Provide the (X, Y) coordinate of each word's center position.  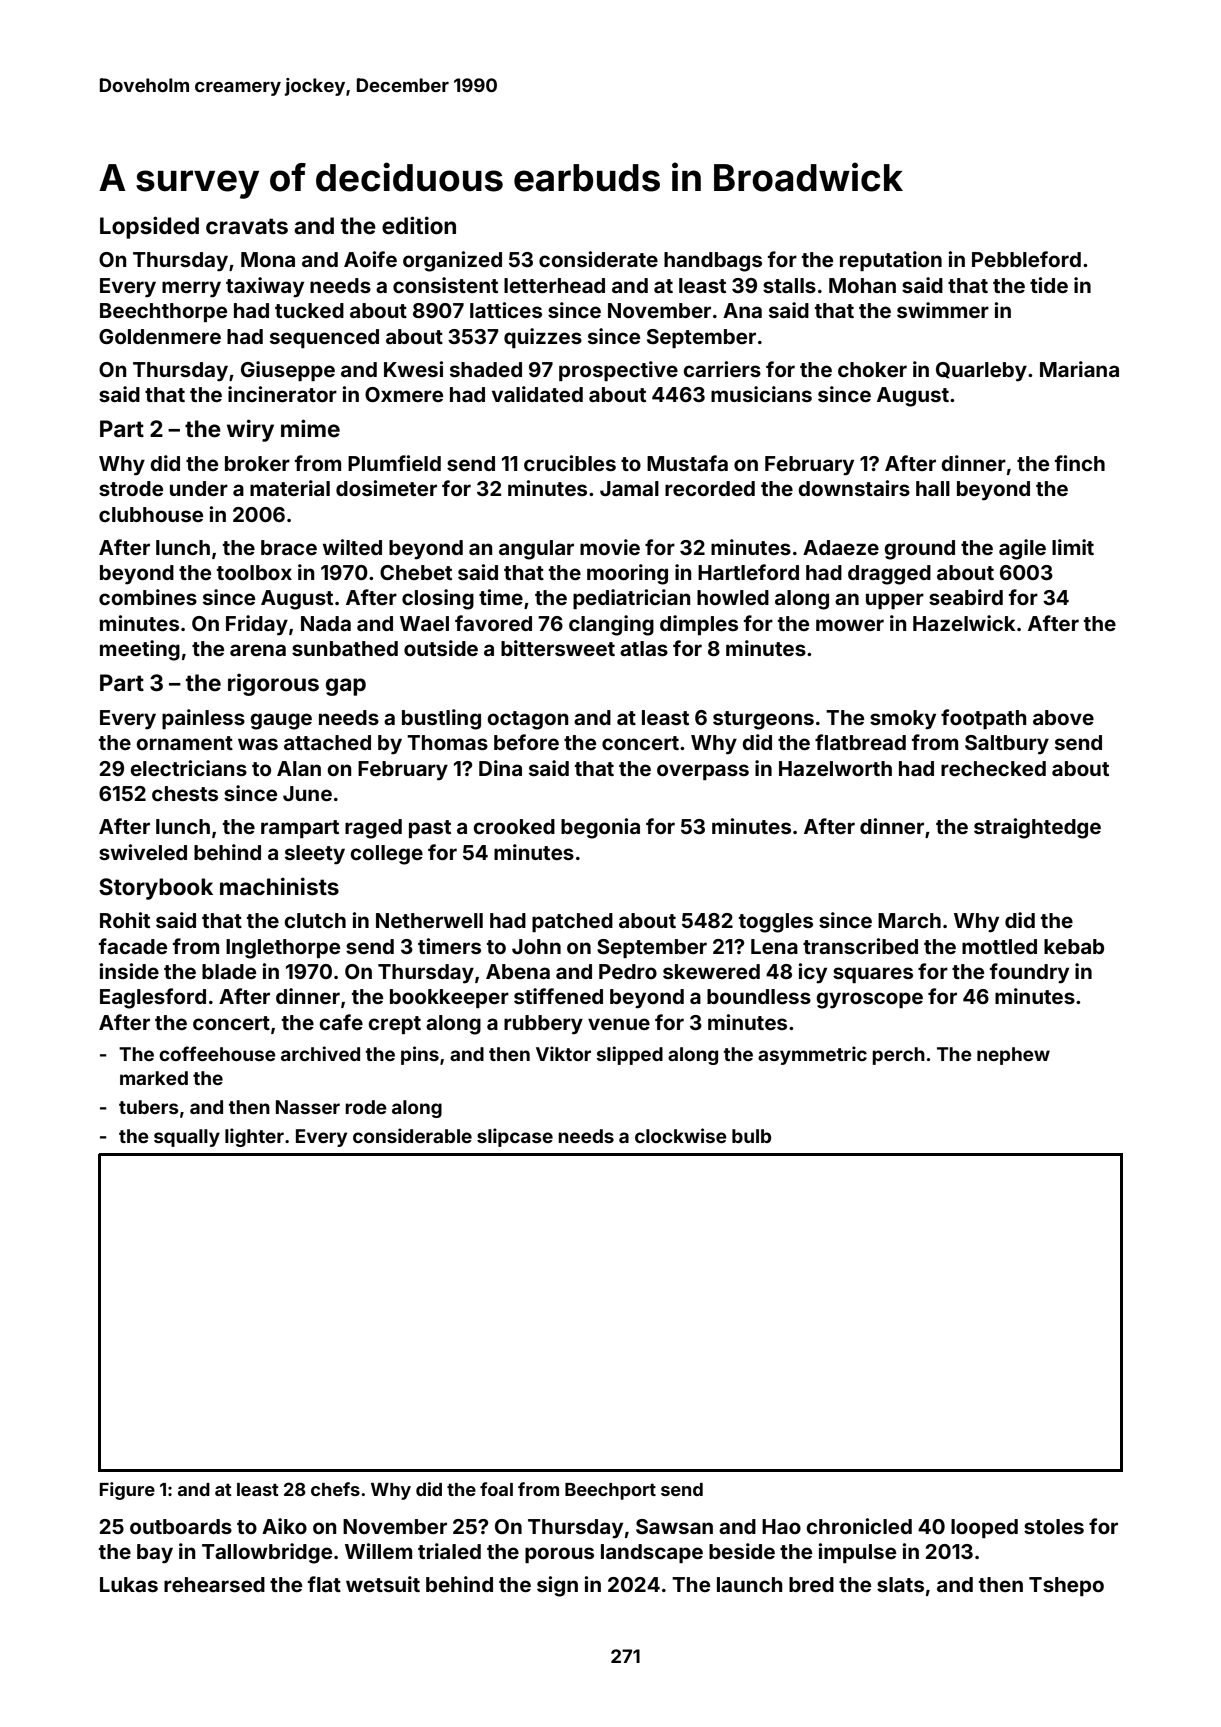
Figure (127, 1491)
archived (320, 1053)
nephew (1013, 1056)
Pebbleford (1026, 259)
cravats (247, 226)
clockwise (681, 1135)
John (536, 946)
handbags (713, 262)
